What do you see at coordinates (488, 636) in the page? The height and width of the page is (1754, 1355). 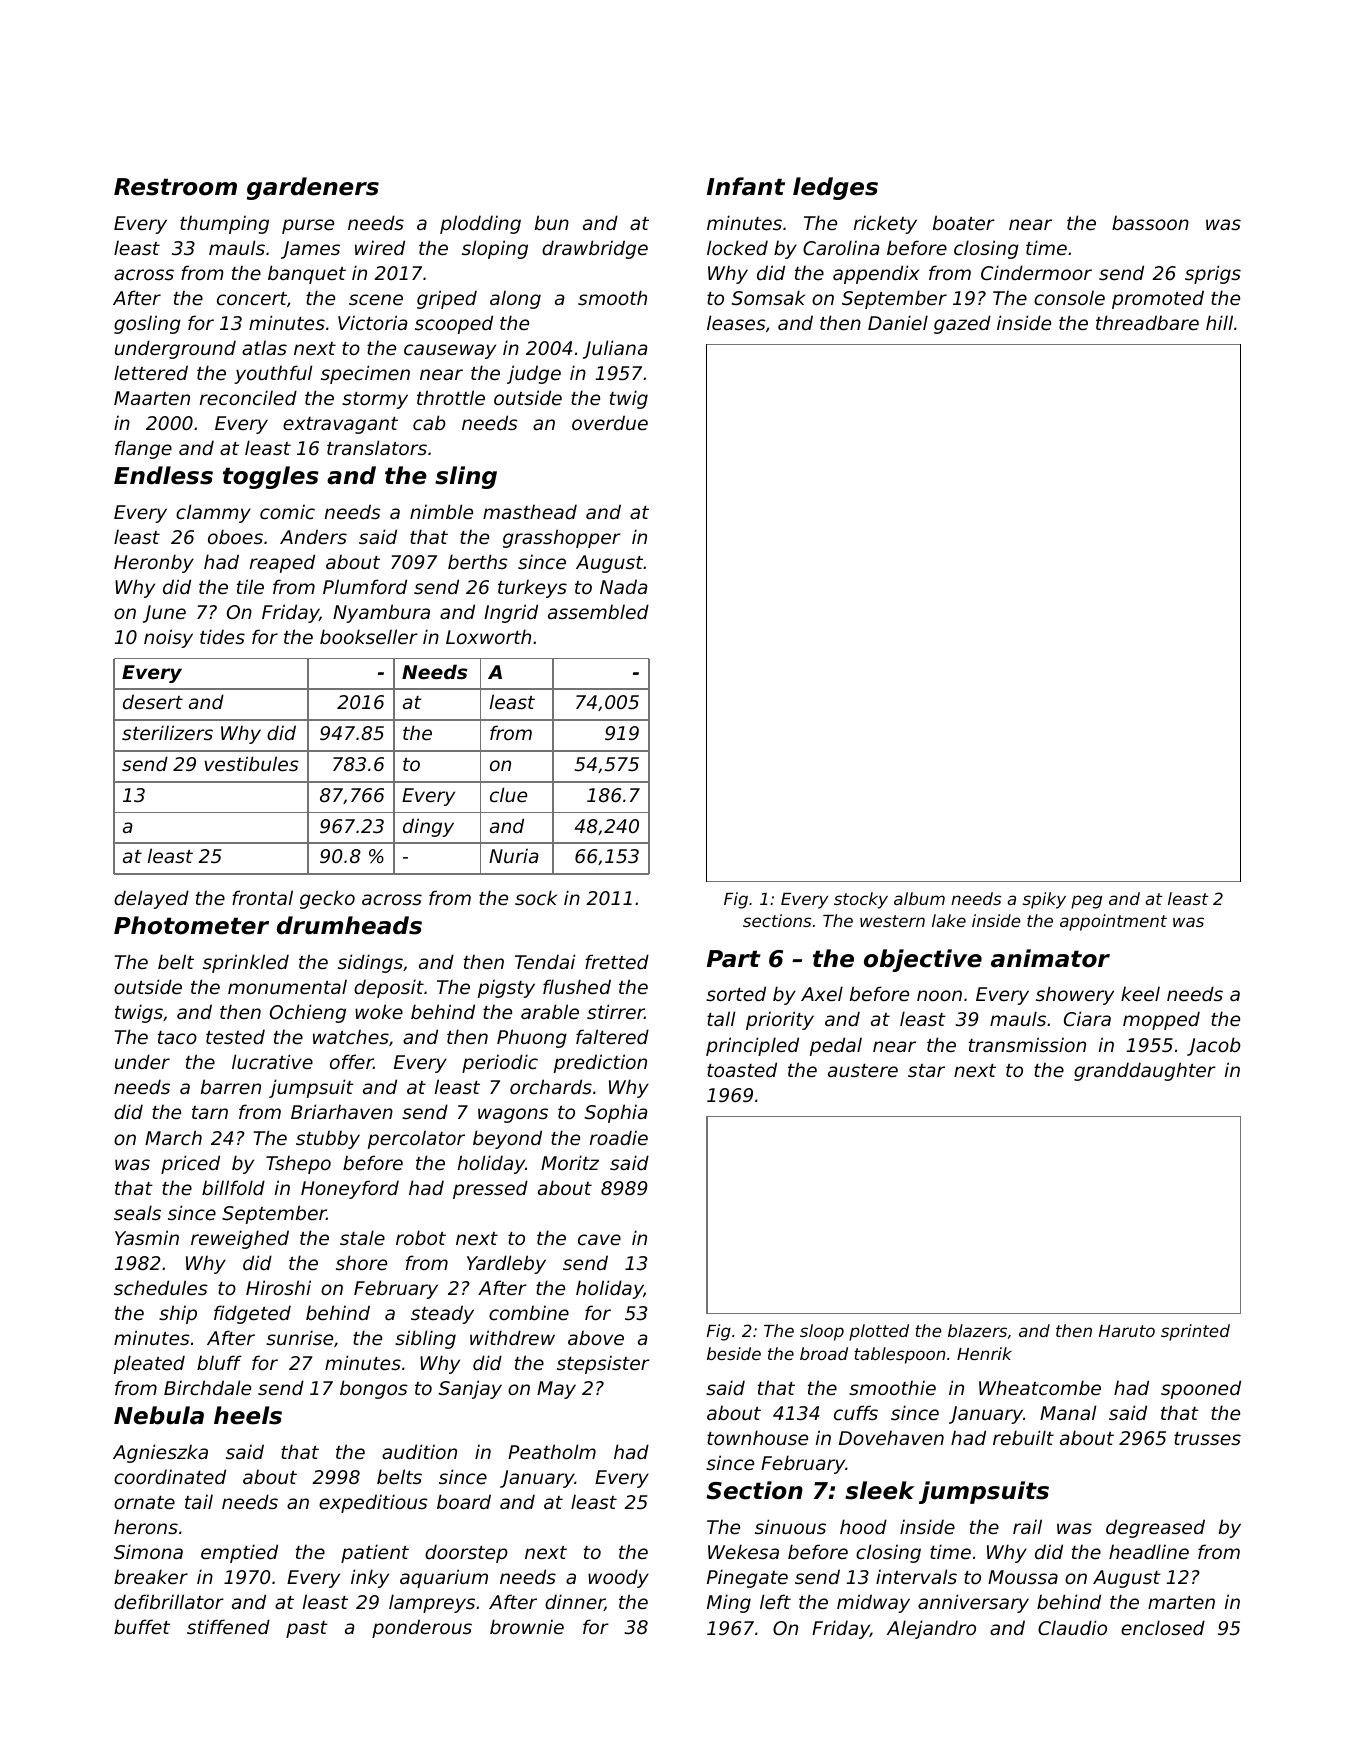 I see `Loxworth` at bounding box center [488, 636].
